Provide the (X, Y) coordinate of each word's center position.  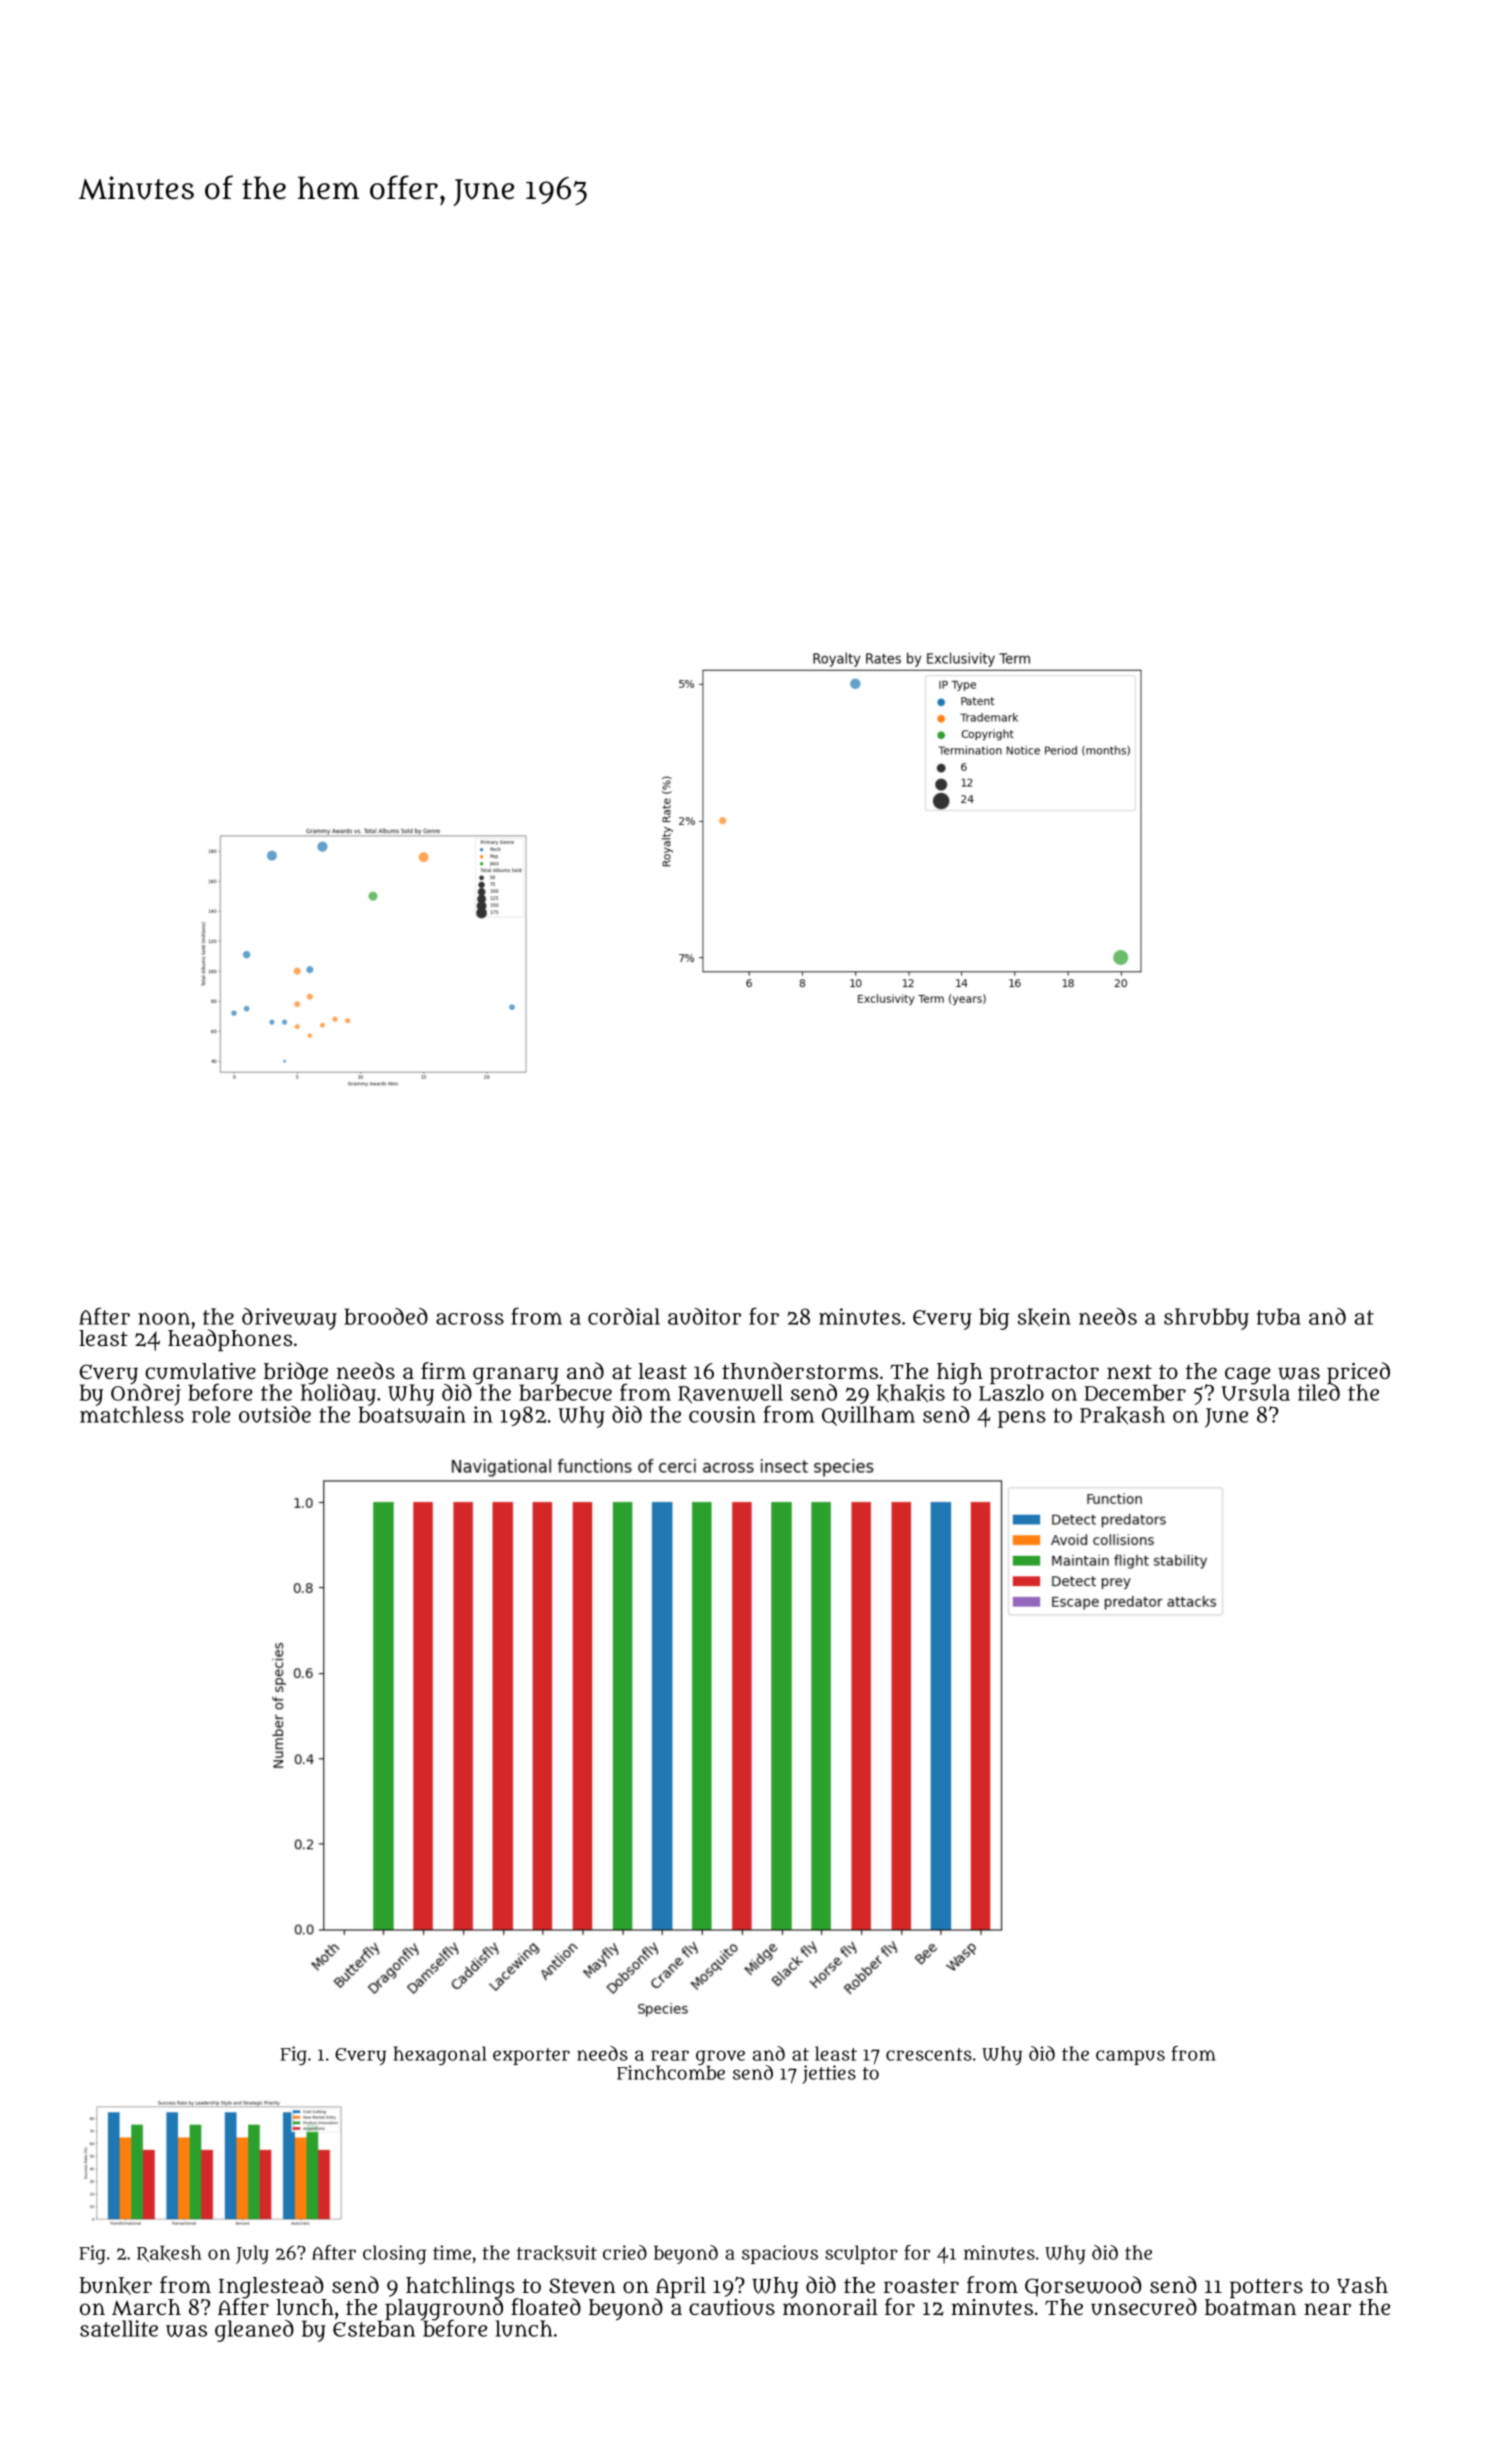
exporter (531, 2056)
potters (1266, 2288)
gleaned (254, 2331)
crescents (929, 2054)
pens (1022, 1419)
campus (1130, 2057)
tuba (1279, 1316)
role (211, 1414)
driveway (289, 1319)
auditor (704, 1316)
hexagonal (440, 2055)
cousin (722, 1414)
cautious (732, 2307)
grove (720, 2058)
